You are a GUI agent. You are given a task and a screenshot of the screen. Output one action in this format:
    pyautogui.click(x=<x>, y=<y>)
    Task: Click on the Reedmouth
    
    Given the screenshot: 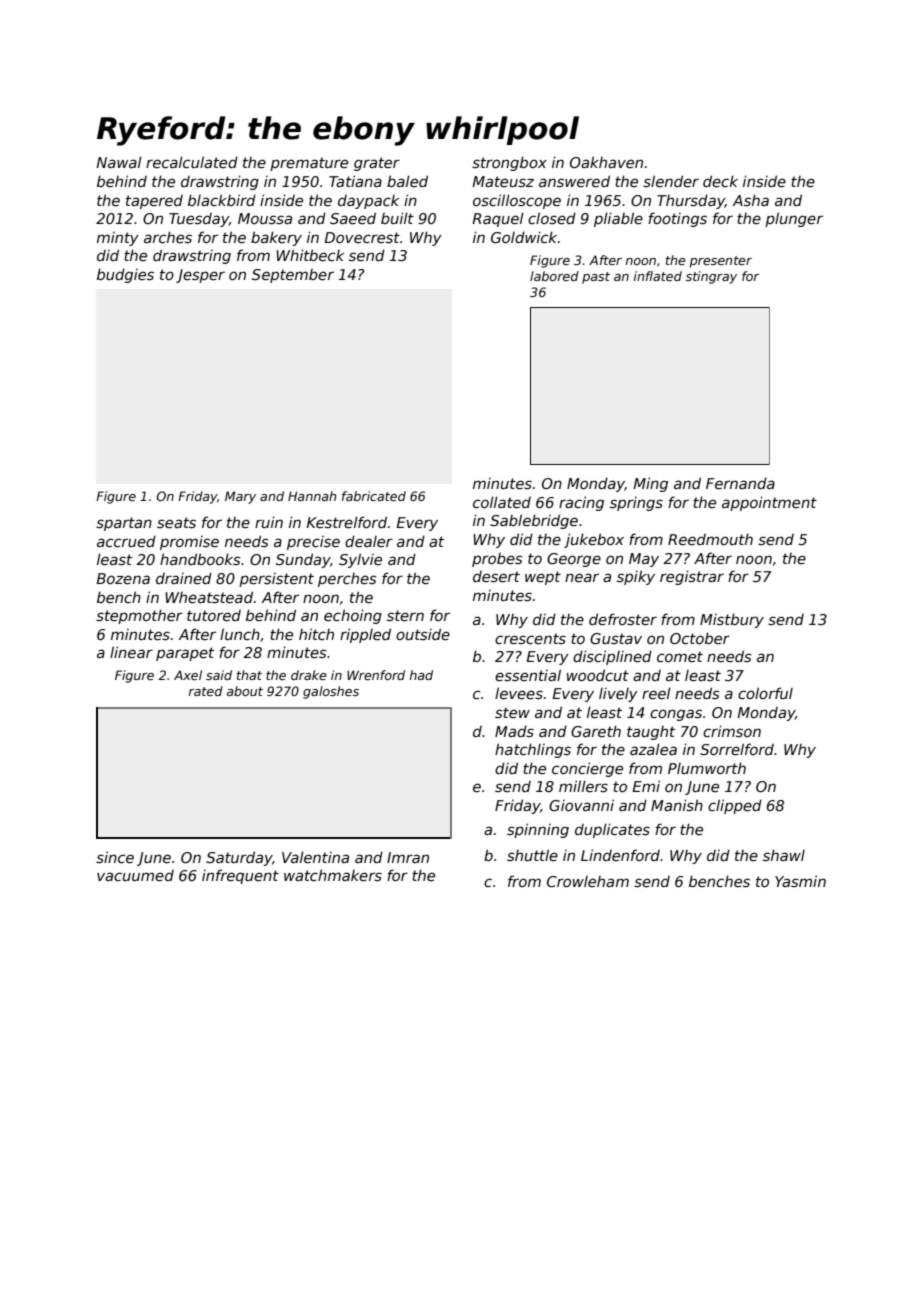 What is the action you would take?
    pyautogui.click(x=710, y=539)
